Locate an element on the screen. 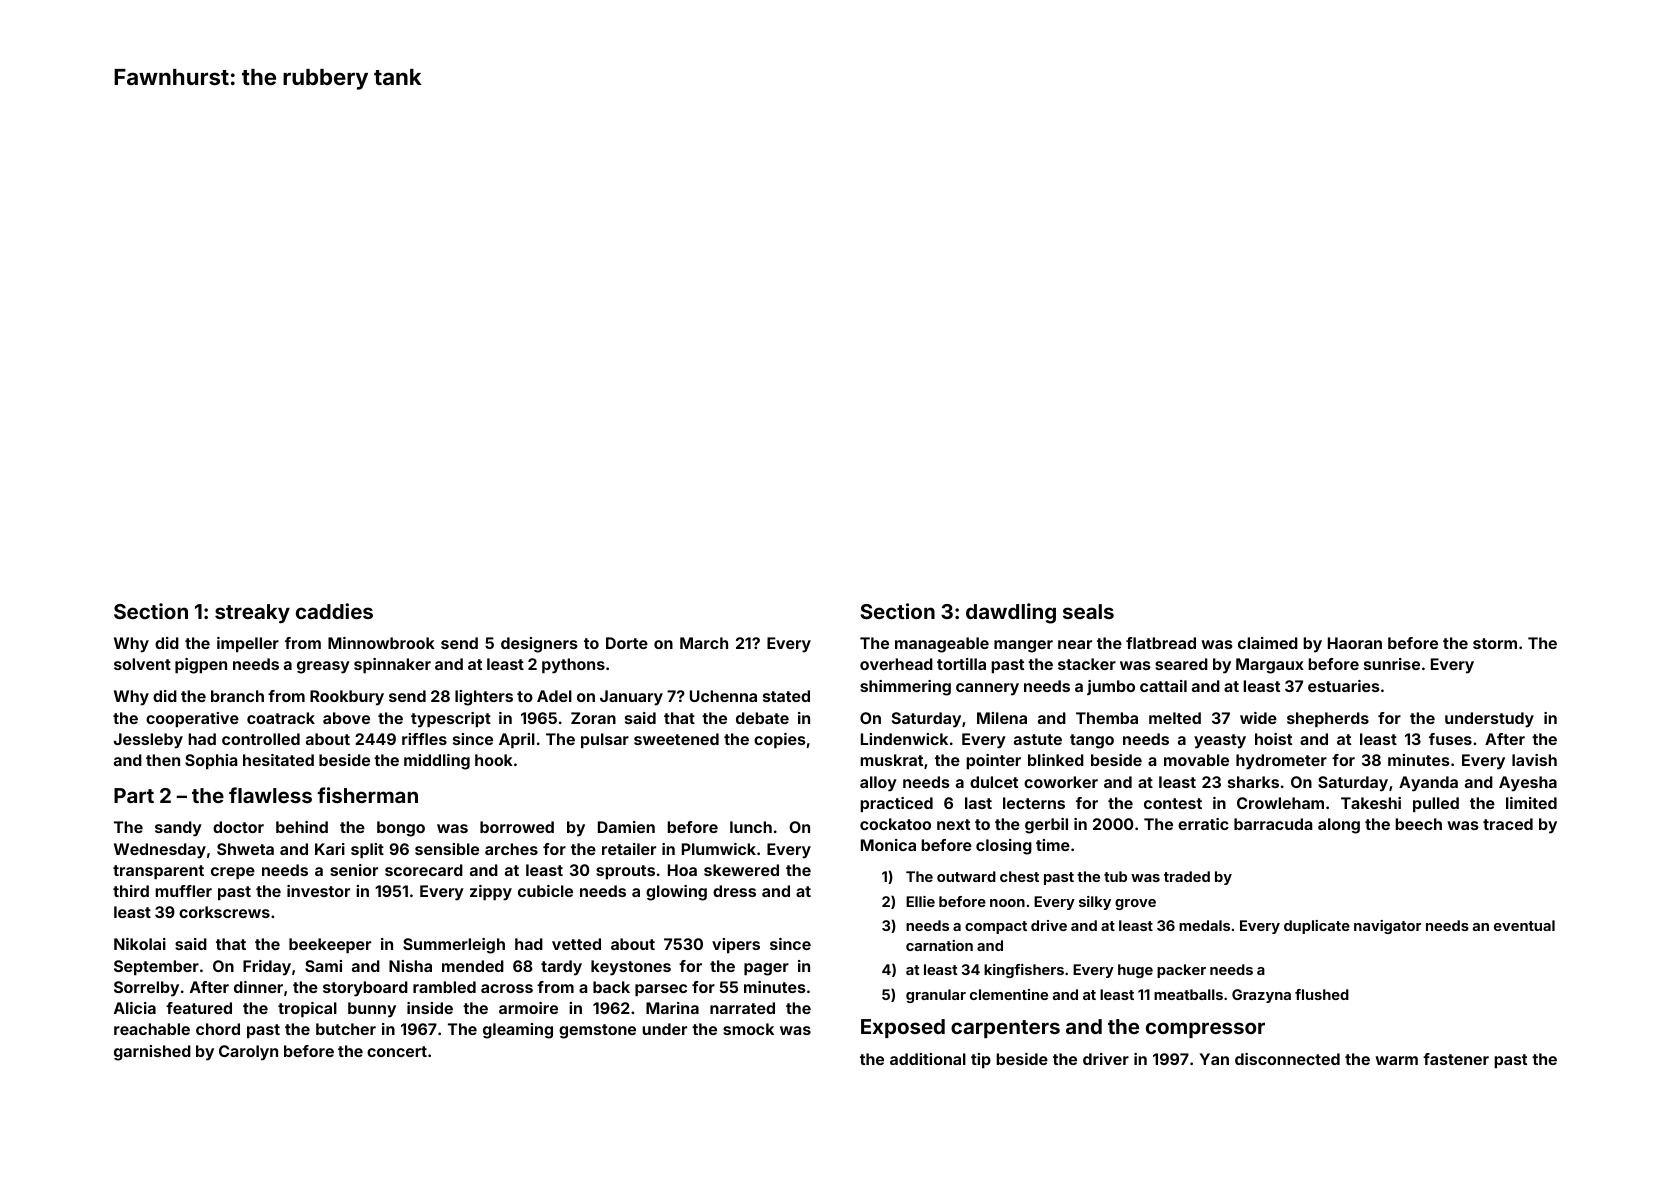  cannery is located at coordinates (987, 689).
